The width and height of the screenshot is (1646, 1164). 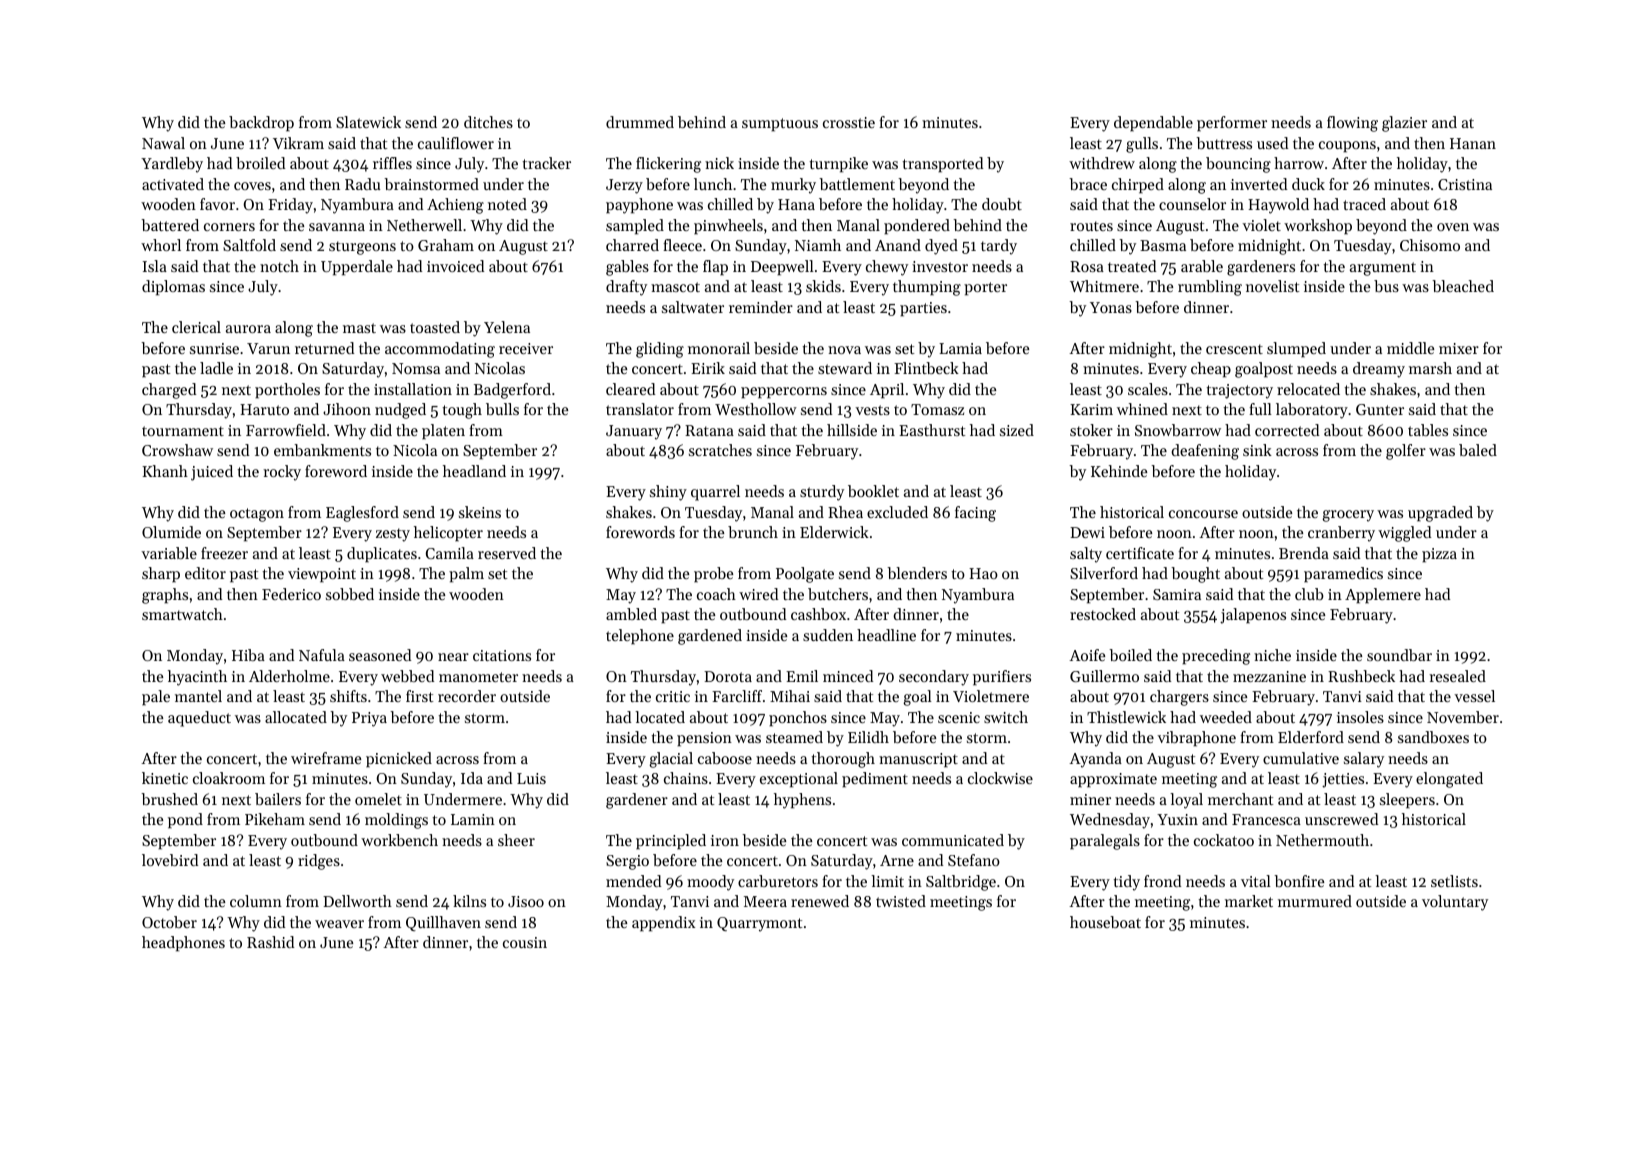 What do you see at coordinates (183, 944) in the screenshot?
I see `headphones` at bounding box center [183, 944].
